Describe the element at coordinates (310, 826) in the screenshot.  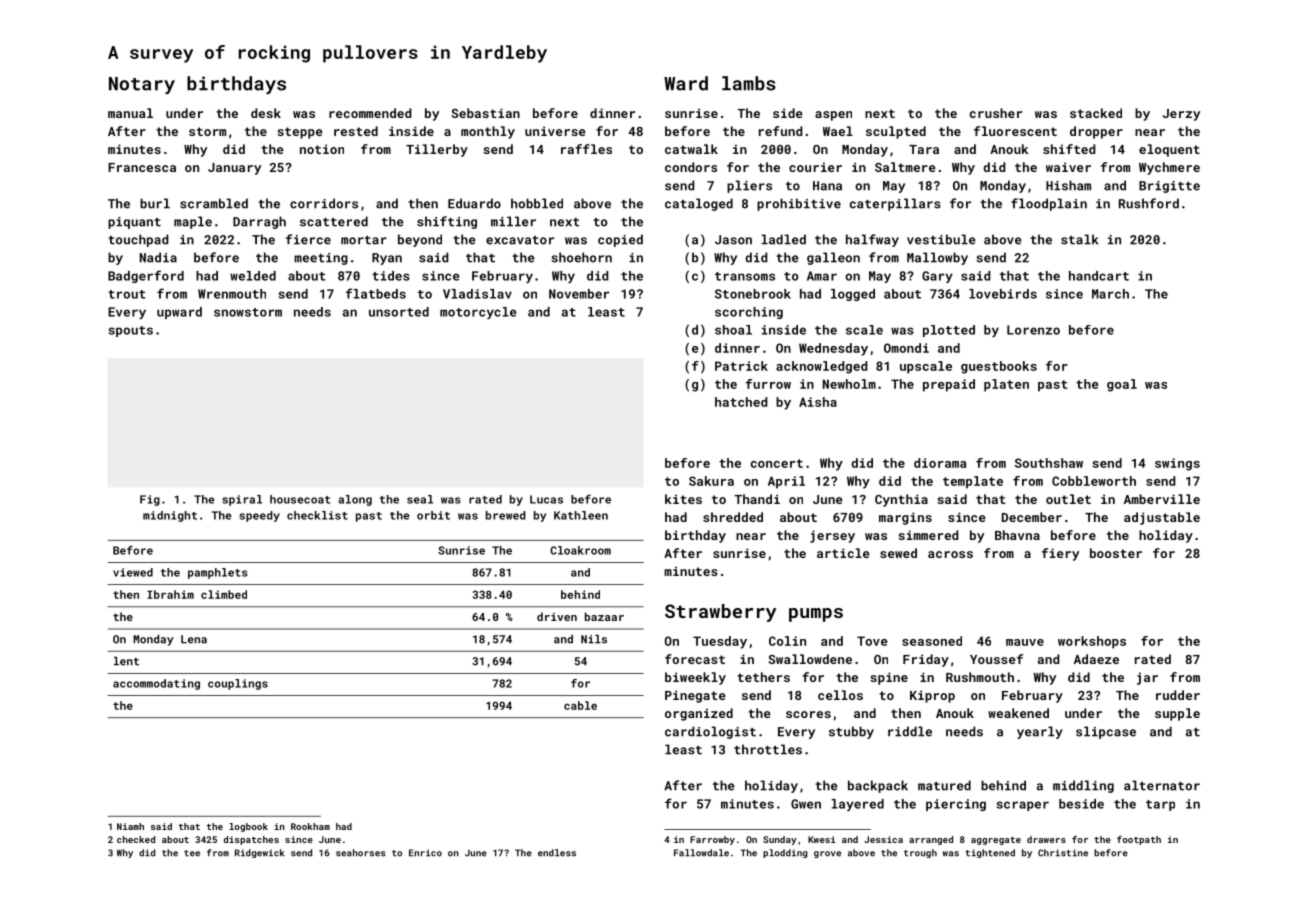
I see `Rookham` at that location.
